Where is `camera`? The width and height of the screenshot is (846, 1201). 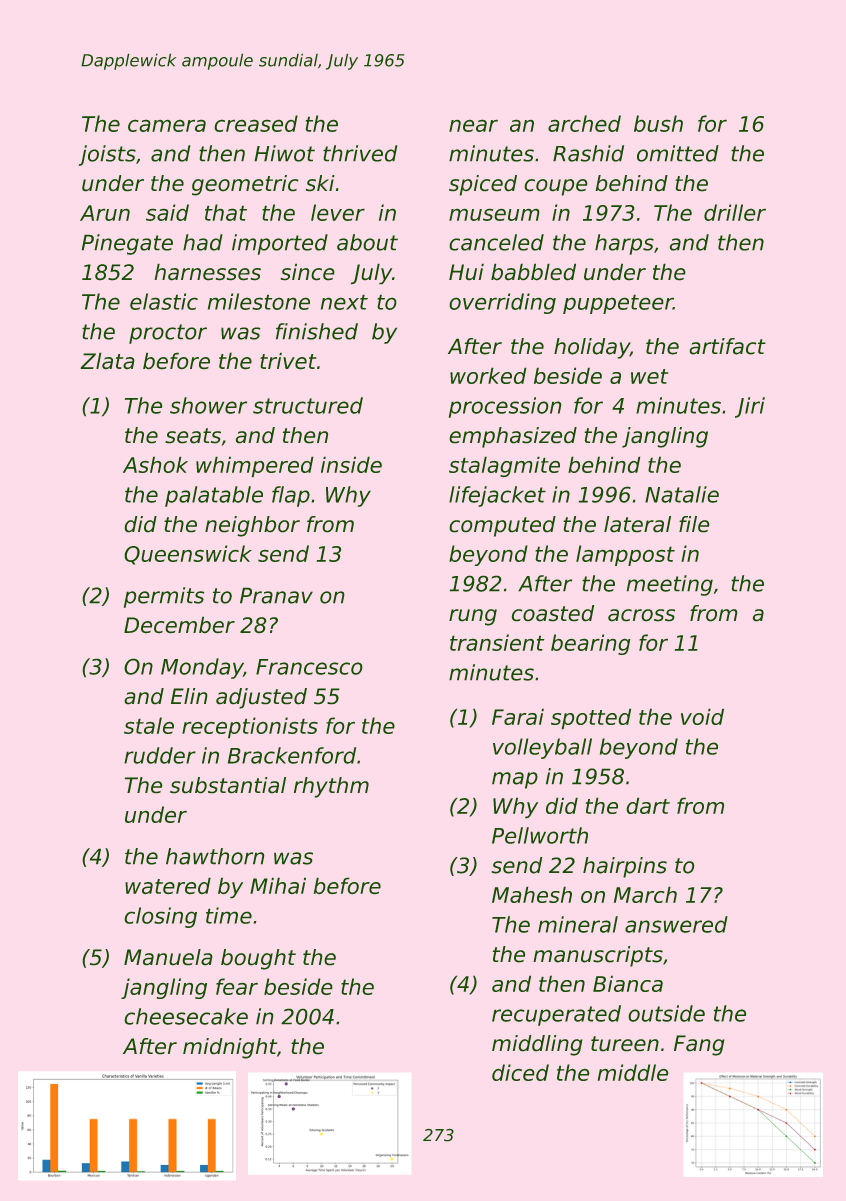 camera is located at coordinates (167, 125).
